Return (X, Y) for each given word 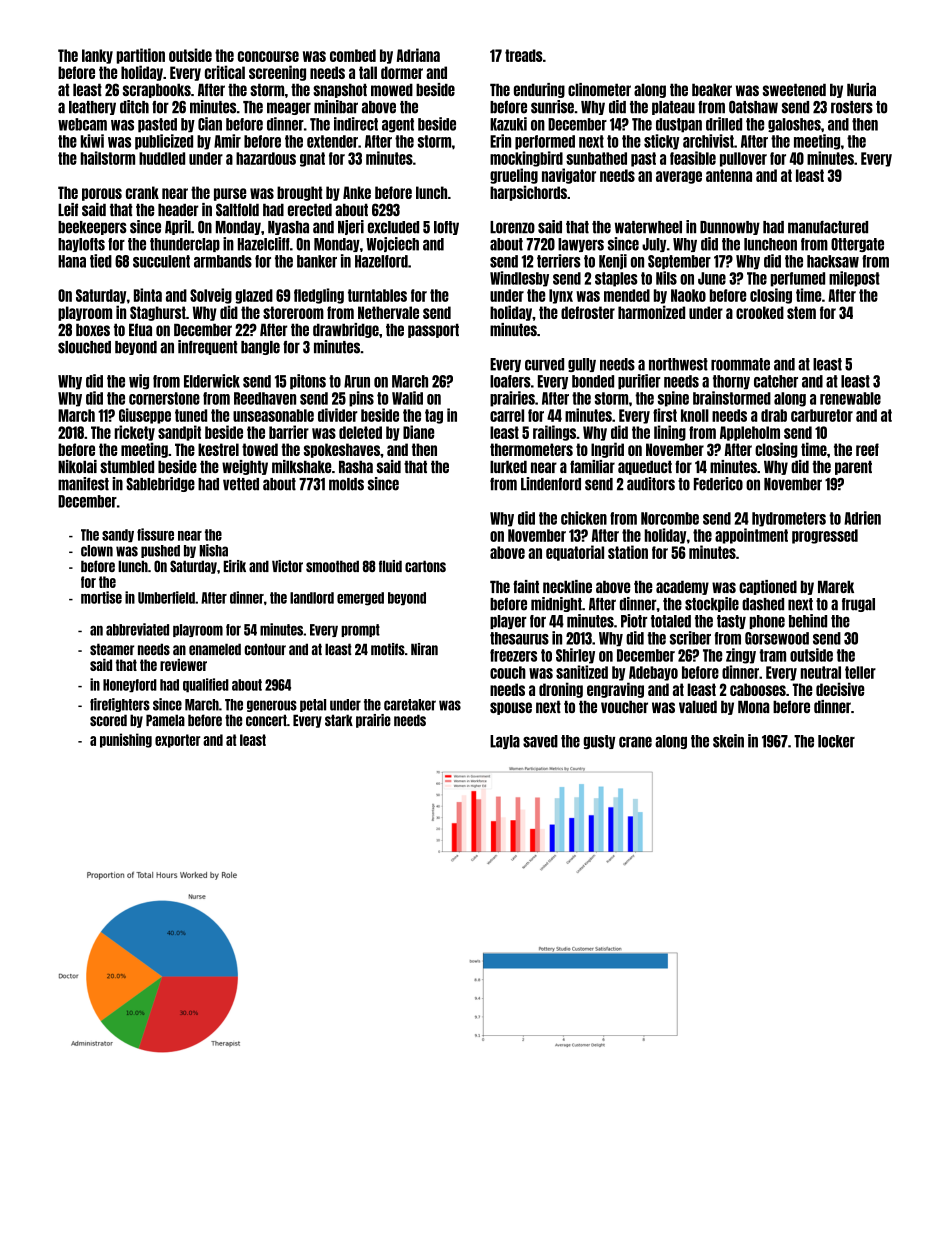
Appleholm (750, 433)
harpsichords (528, 193)
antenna (729, 175)
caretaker (410, 705)
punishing (126, 740)
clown (97, 551)
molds (346, 484)
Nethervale (388, 312)
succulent (161, 261)
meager (289, 108)
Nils (666, 278)
